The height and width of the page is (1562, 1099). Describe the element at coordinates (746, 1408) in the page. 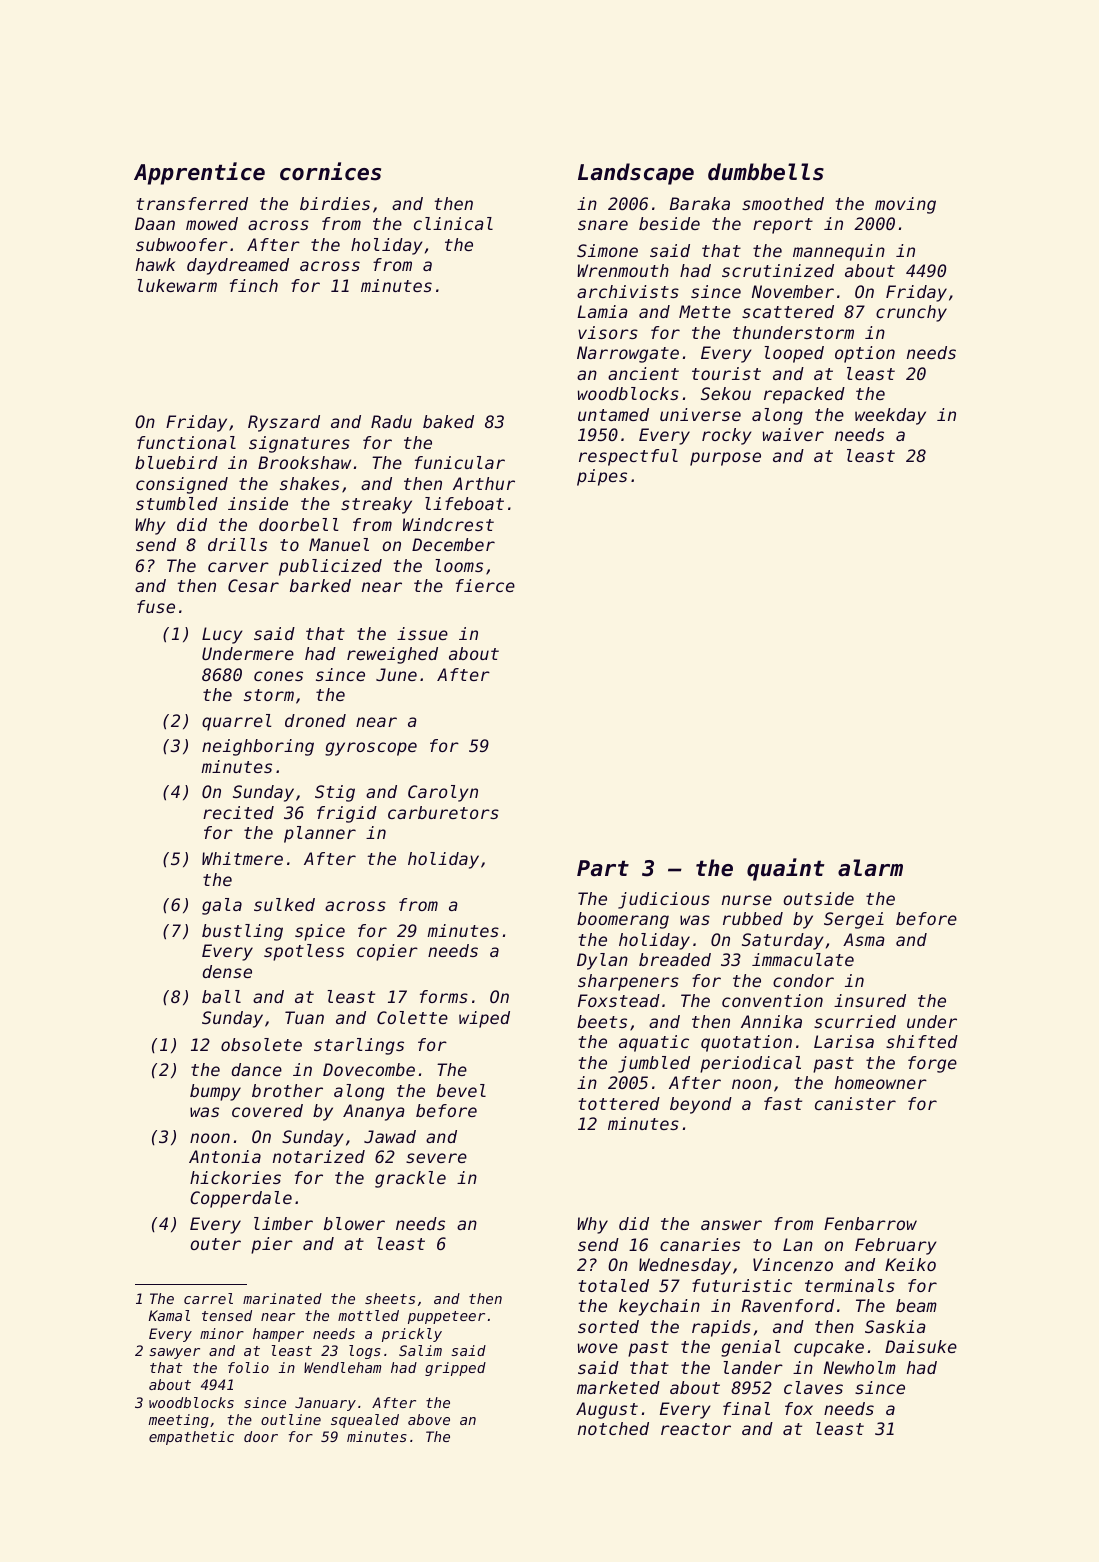

I see `final` at that location.
